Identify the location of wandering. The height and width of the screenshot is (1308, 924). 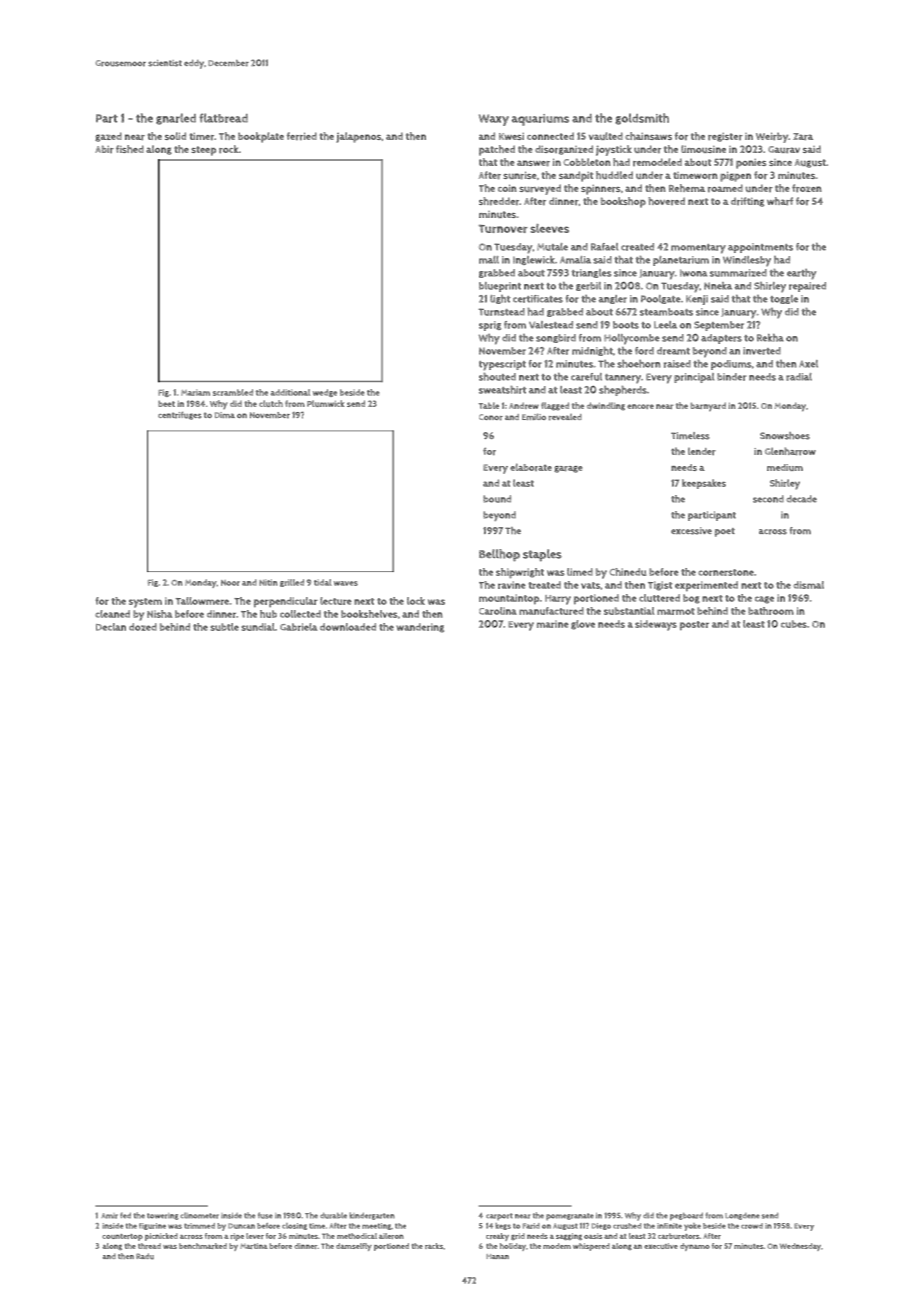
(420, 628).
